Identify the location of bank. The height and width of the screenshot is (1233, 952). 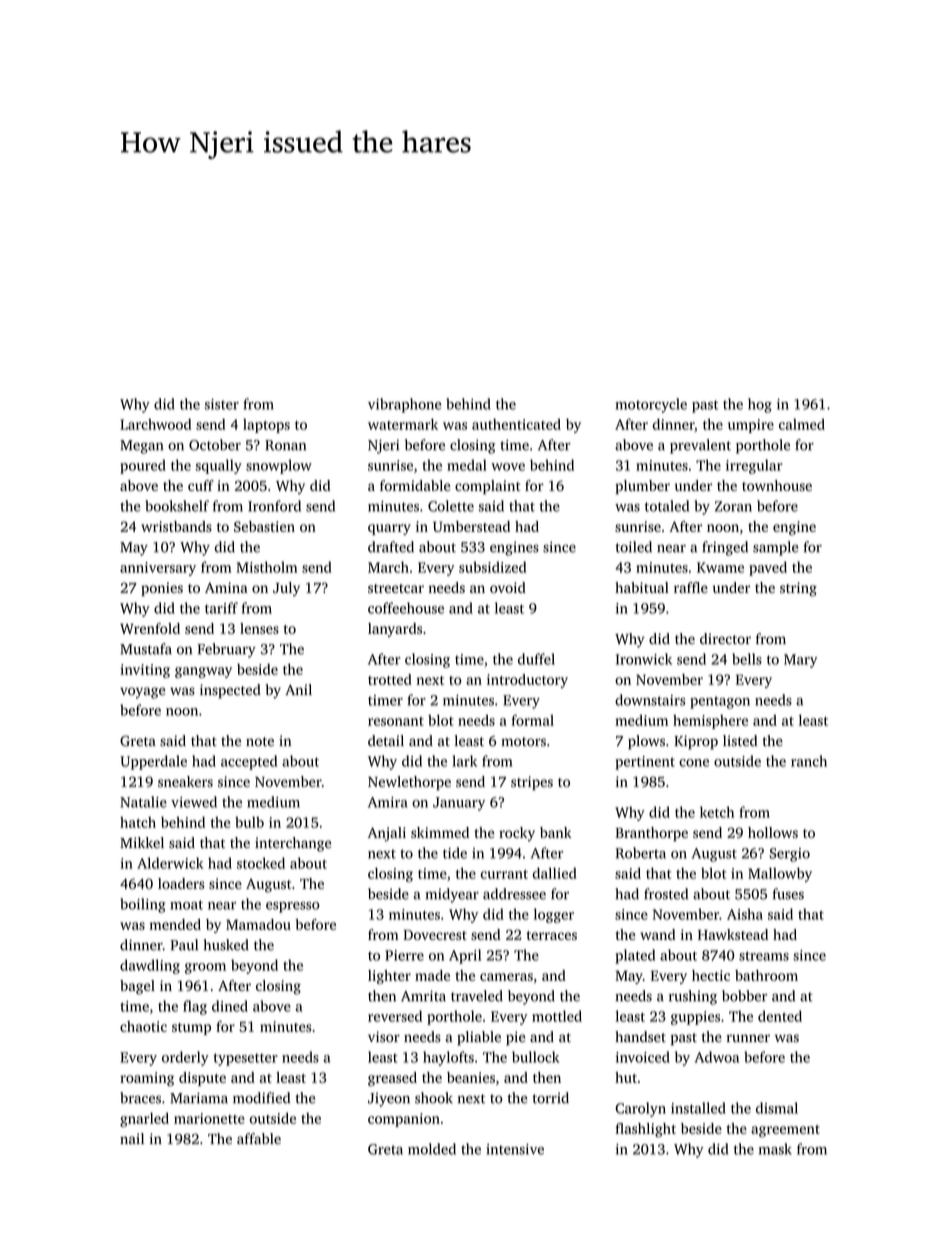
(556, 832).
